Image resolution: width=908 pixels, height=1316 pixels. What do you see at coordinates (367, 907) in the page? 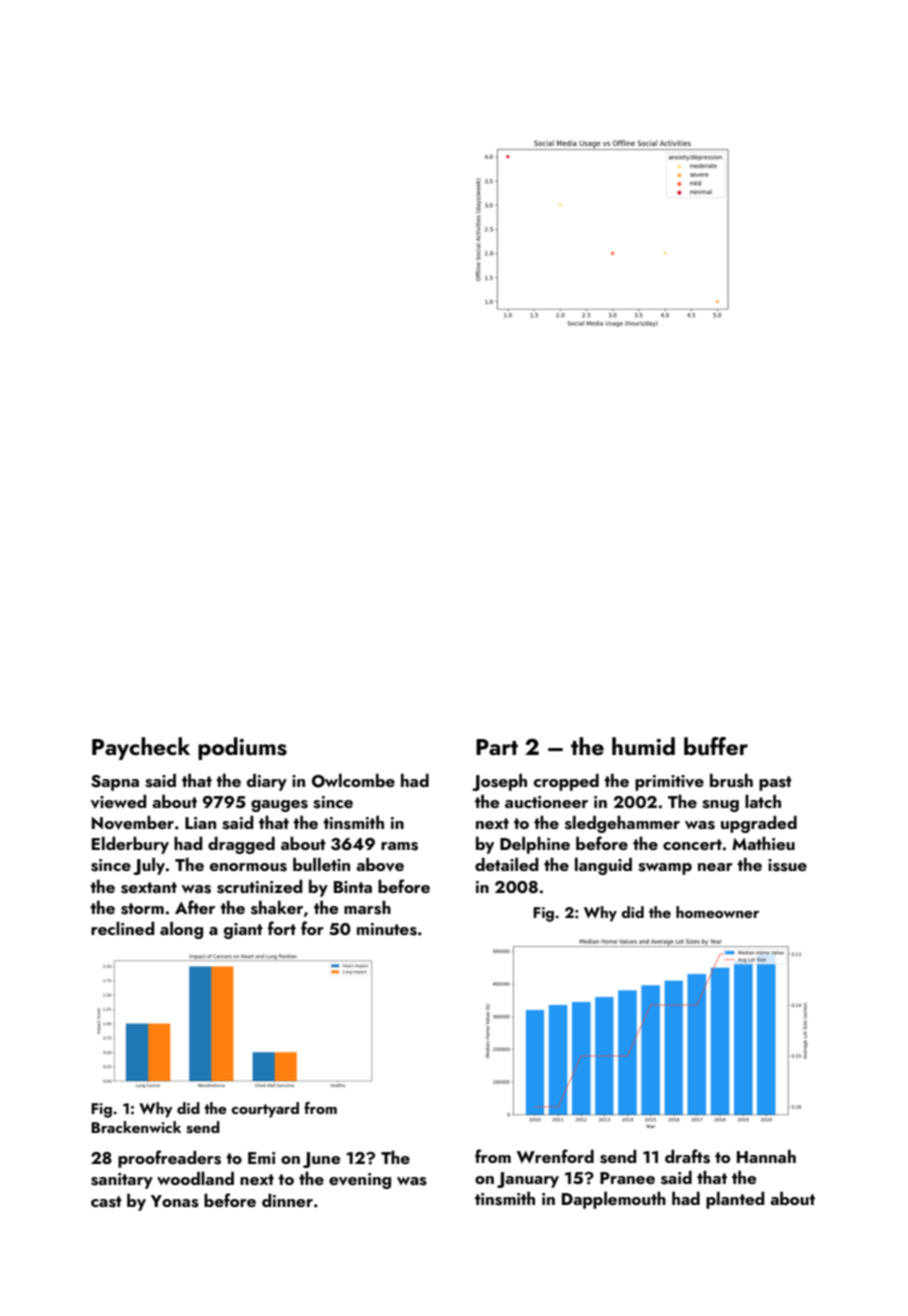
I see `marsh` at bounding box center [367, 907].
